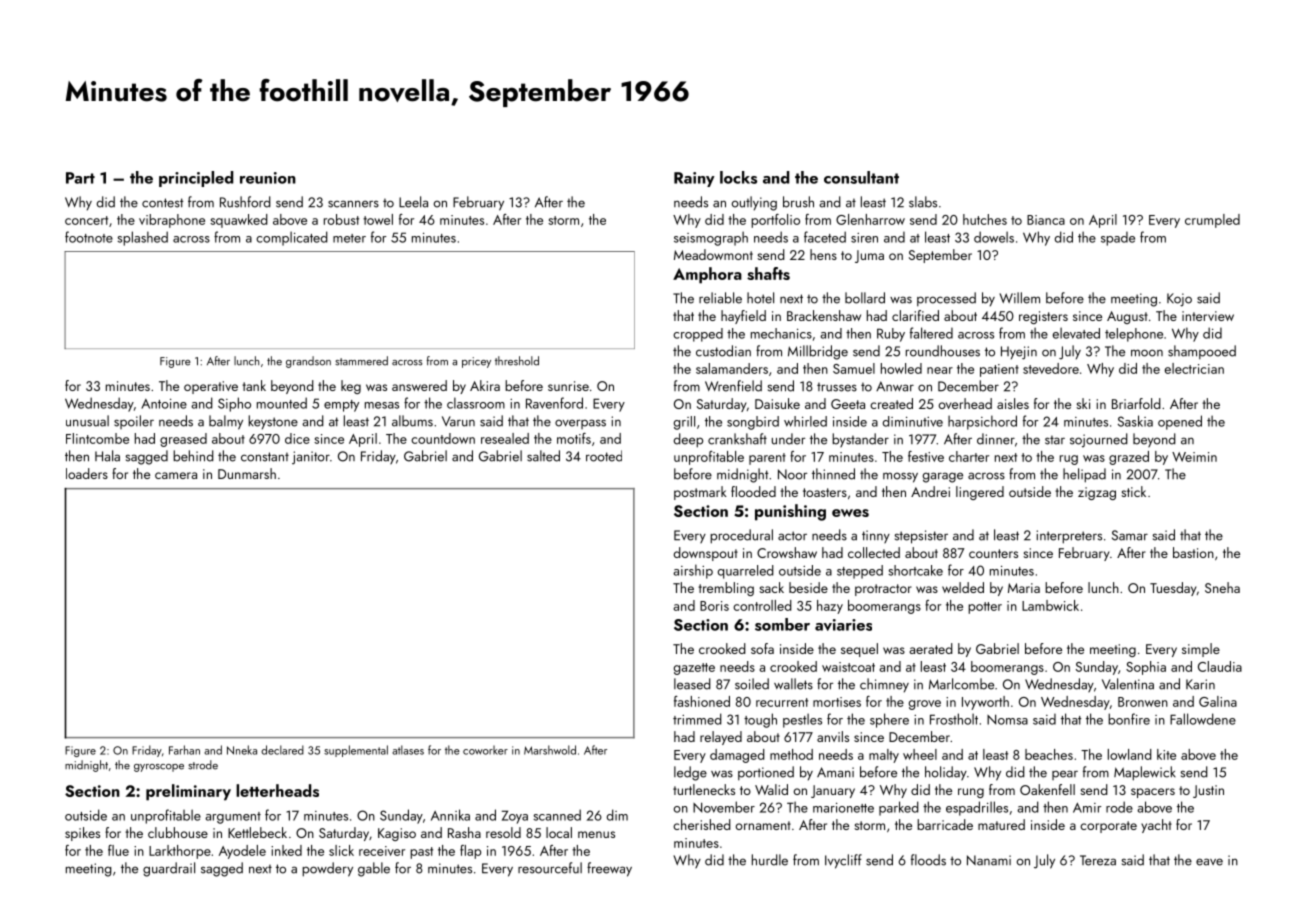 The width and height of the screenshot is (1308, 924). What do you see at coordinates (188, 792) in the screenshot?
I see `preliminary` at bounding box center [188, 792].
